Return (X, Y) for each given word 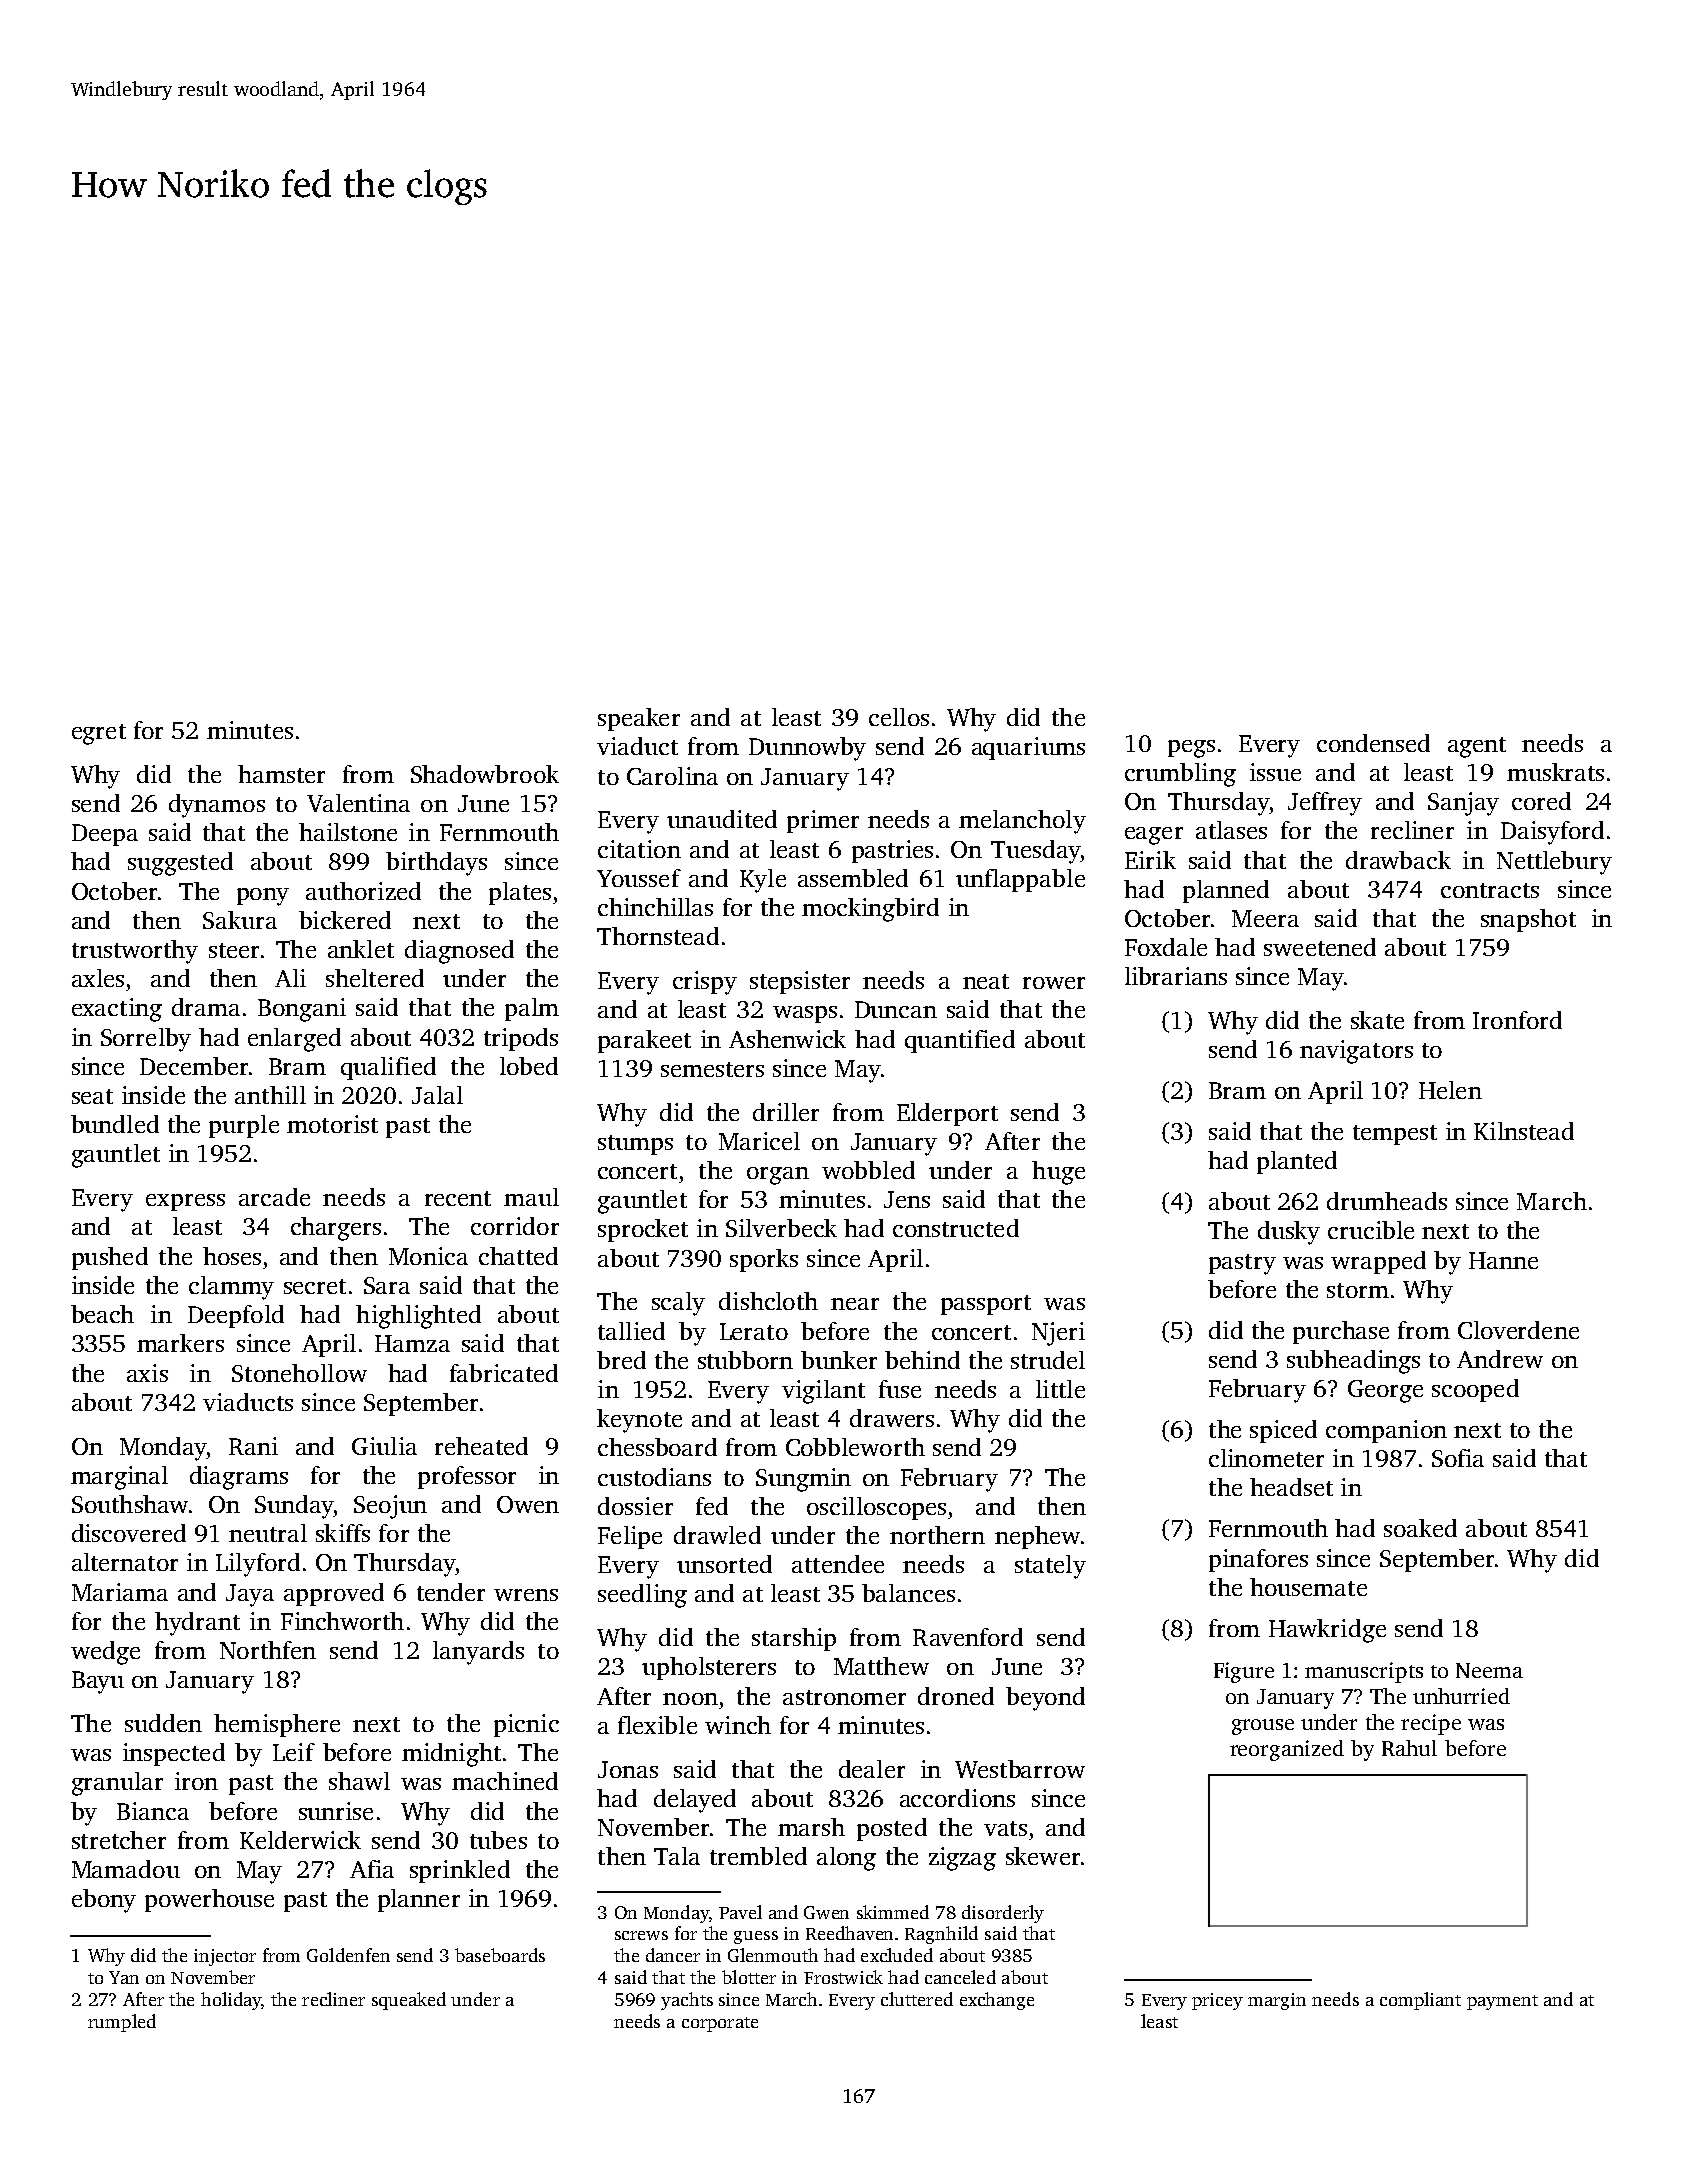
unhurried (1461, 1696)
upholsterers (709, 1668)
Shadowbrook (485, 774)
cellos (899, 717)
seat (92, 1096)
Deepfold (236, 1316)
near (855, 1304)
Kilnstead (1524, 1131)
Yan (124, 1977)
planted (1297, 1162)
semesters (712, 1069)
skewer (1043, 1856)
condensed (1373, 743)
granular (117, 1784)
